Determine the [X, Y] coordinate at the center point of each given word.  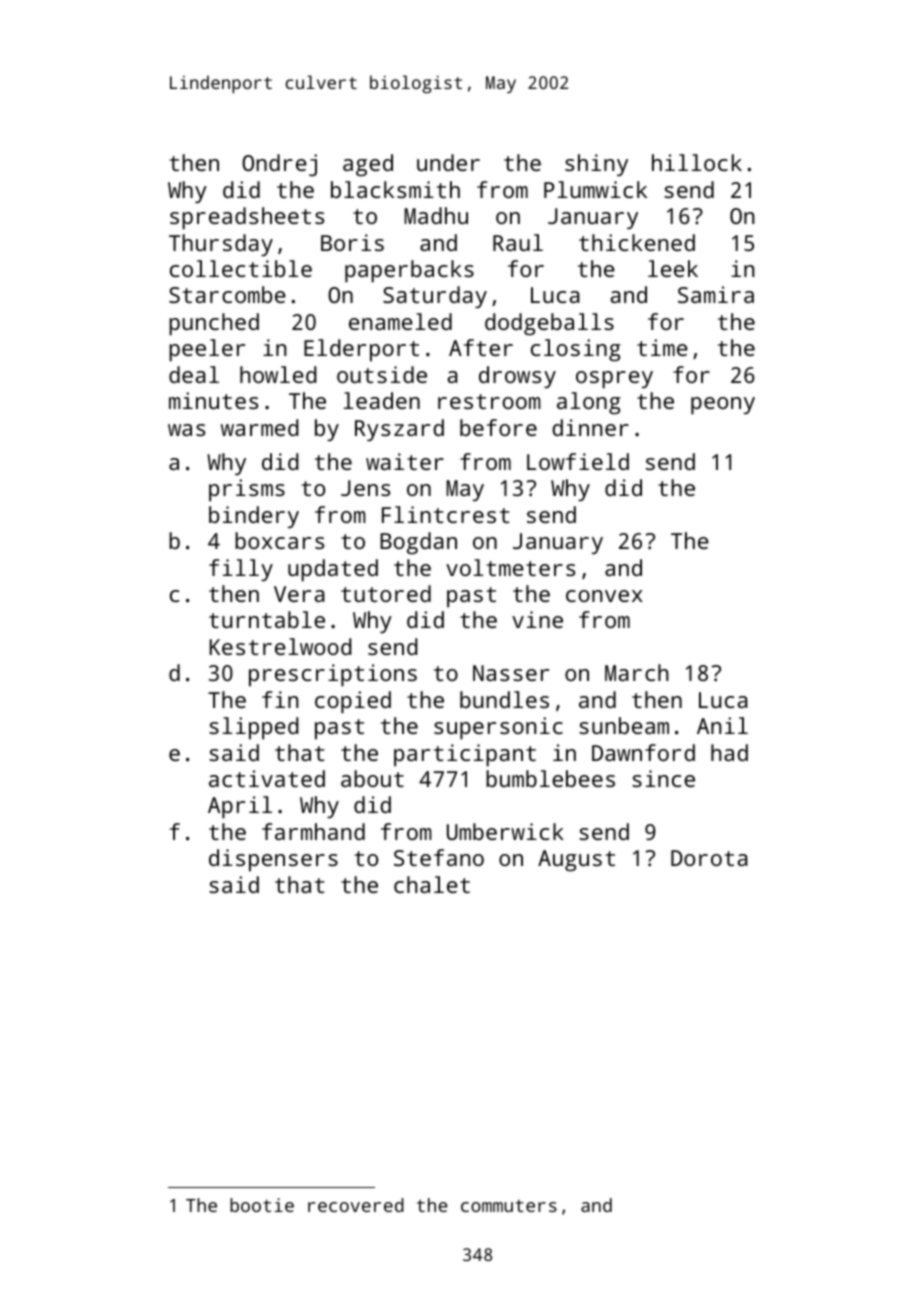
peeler [207, 350]
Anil [722, 725]
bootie [262, 1205]
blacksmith [395, 189]
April [240, 807]
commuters [509, 1206]
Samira [716, 294]
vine [537, 619]
